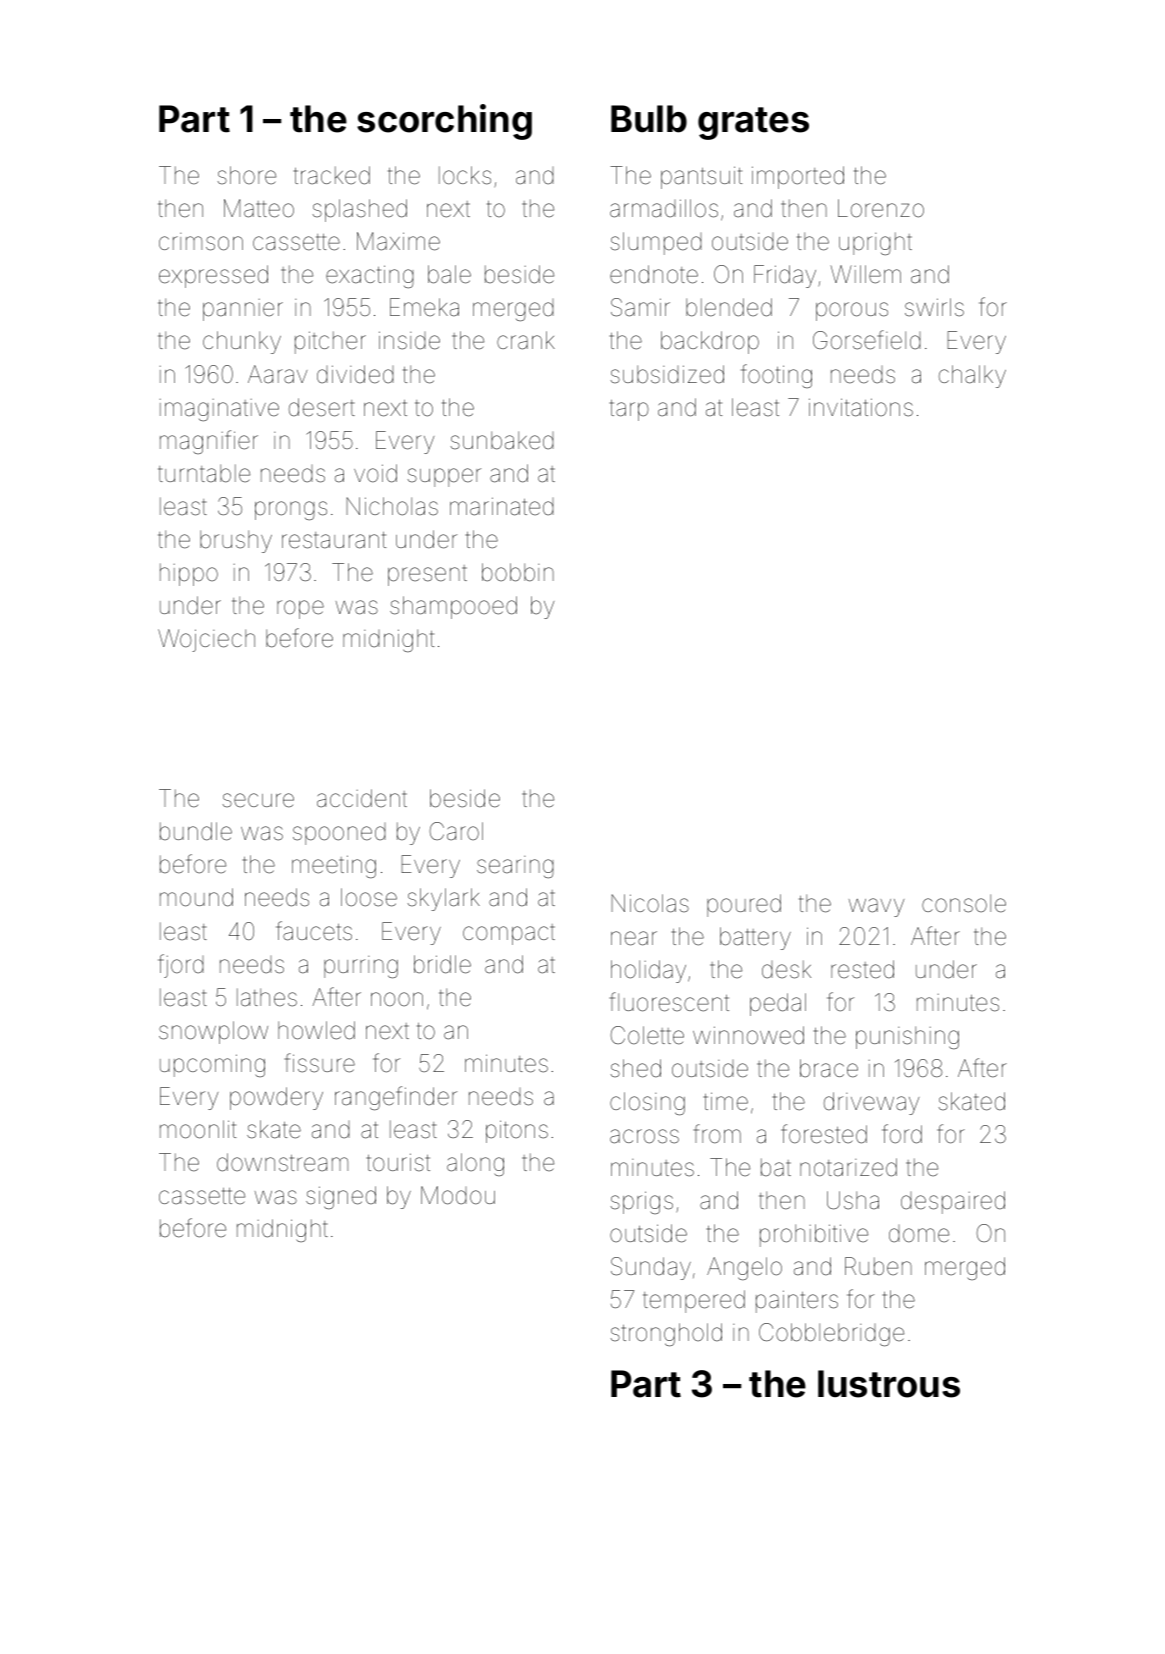 This page has height=1654, width=1165. Describe the element at coordinates (341, 1197) in the page. I see `signed` at that location.
